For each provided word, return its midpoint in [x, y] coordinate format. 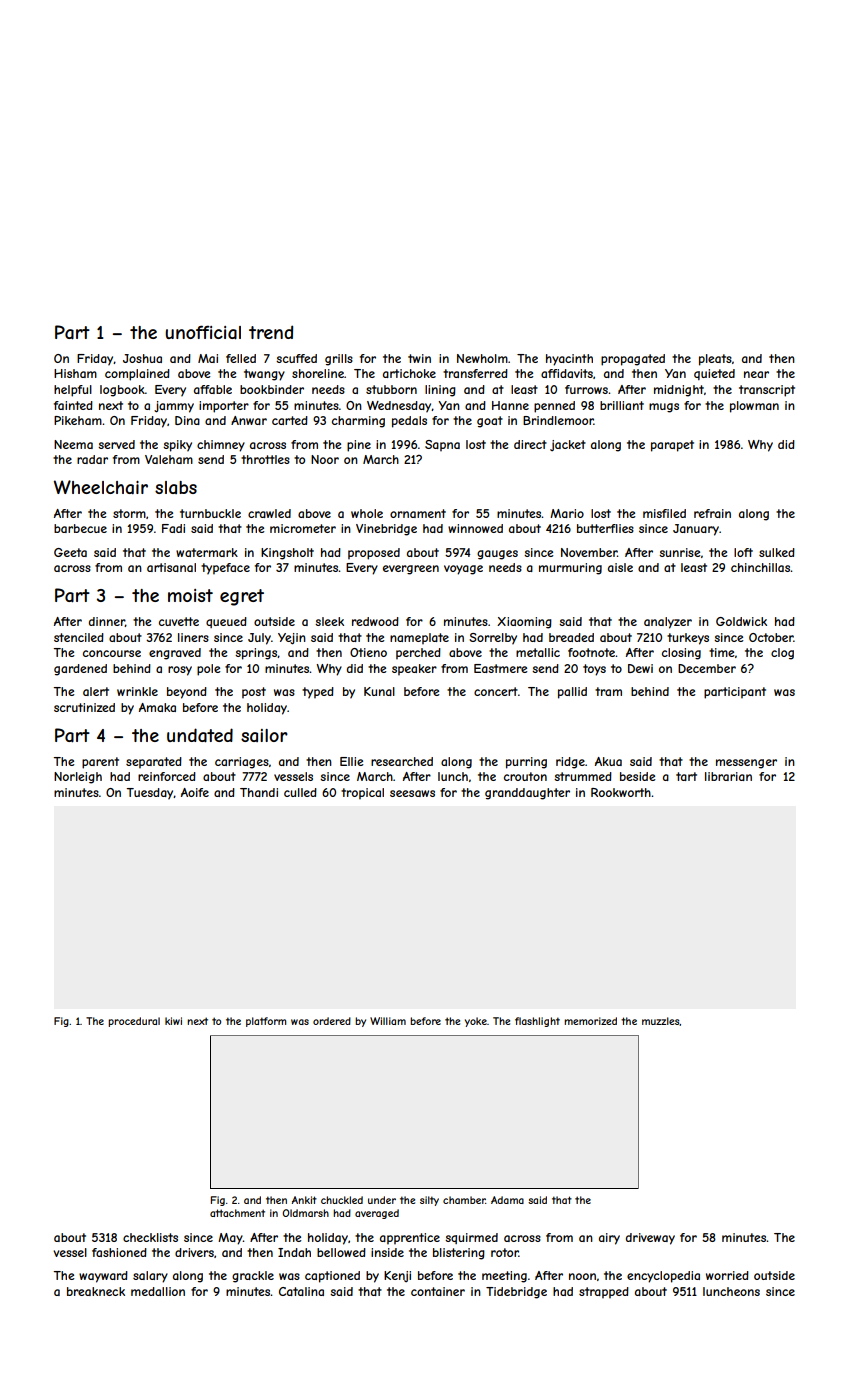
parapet [672, 446]
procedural [134, 1022]
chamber [464, 1200]
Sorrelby [493, 639]
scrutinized [84, 707]
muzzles [661, 1021]
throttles [265, 459]
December [707, 668]
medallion [158, 1291]
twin [419, 358]
